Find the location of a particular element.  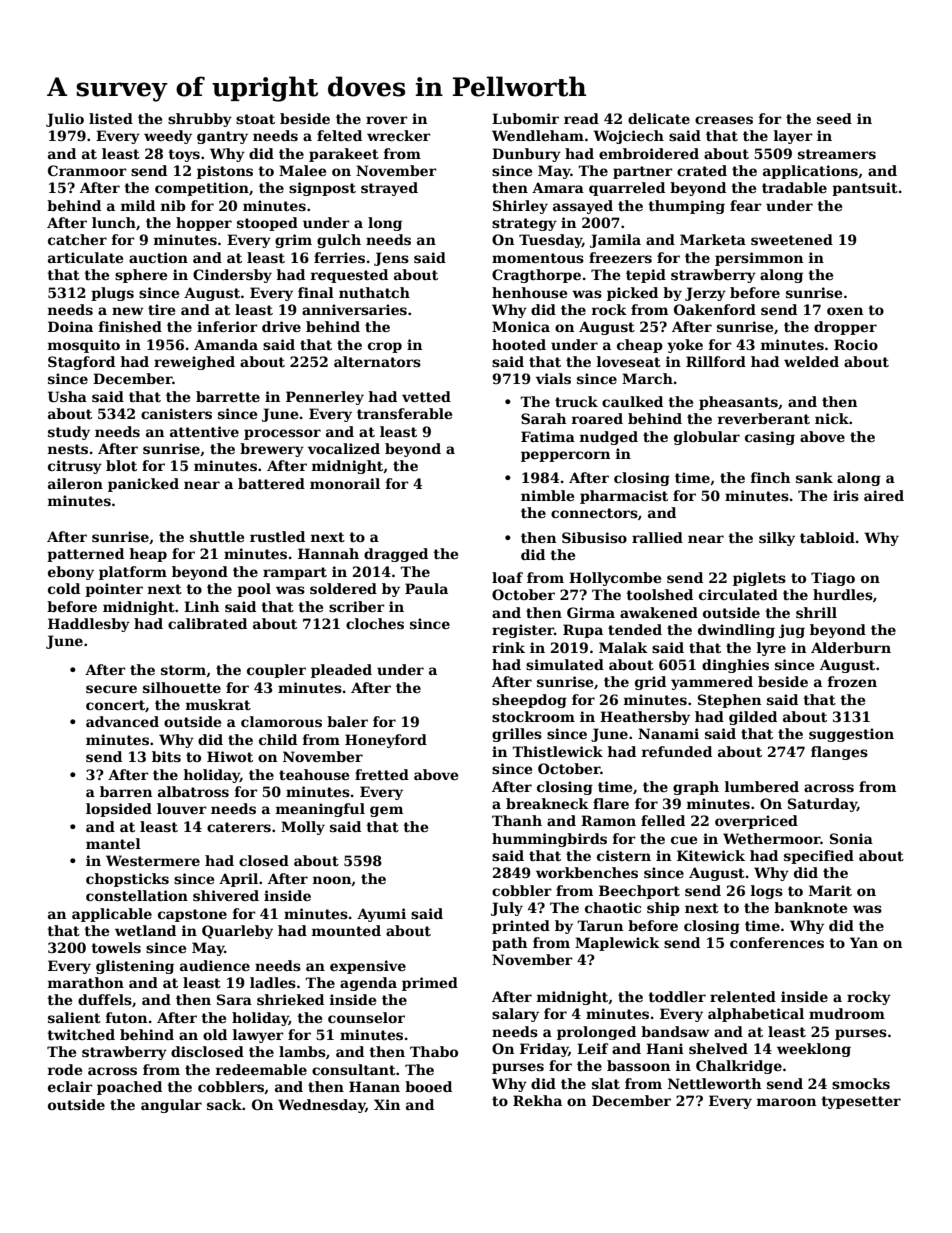

Rillford is located at coordinates (716, 361).
